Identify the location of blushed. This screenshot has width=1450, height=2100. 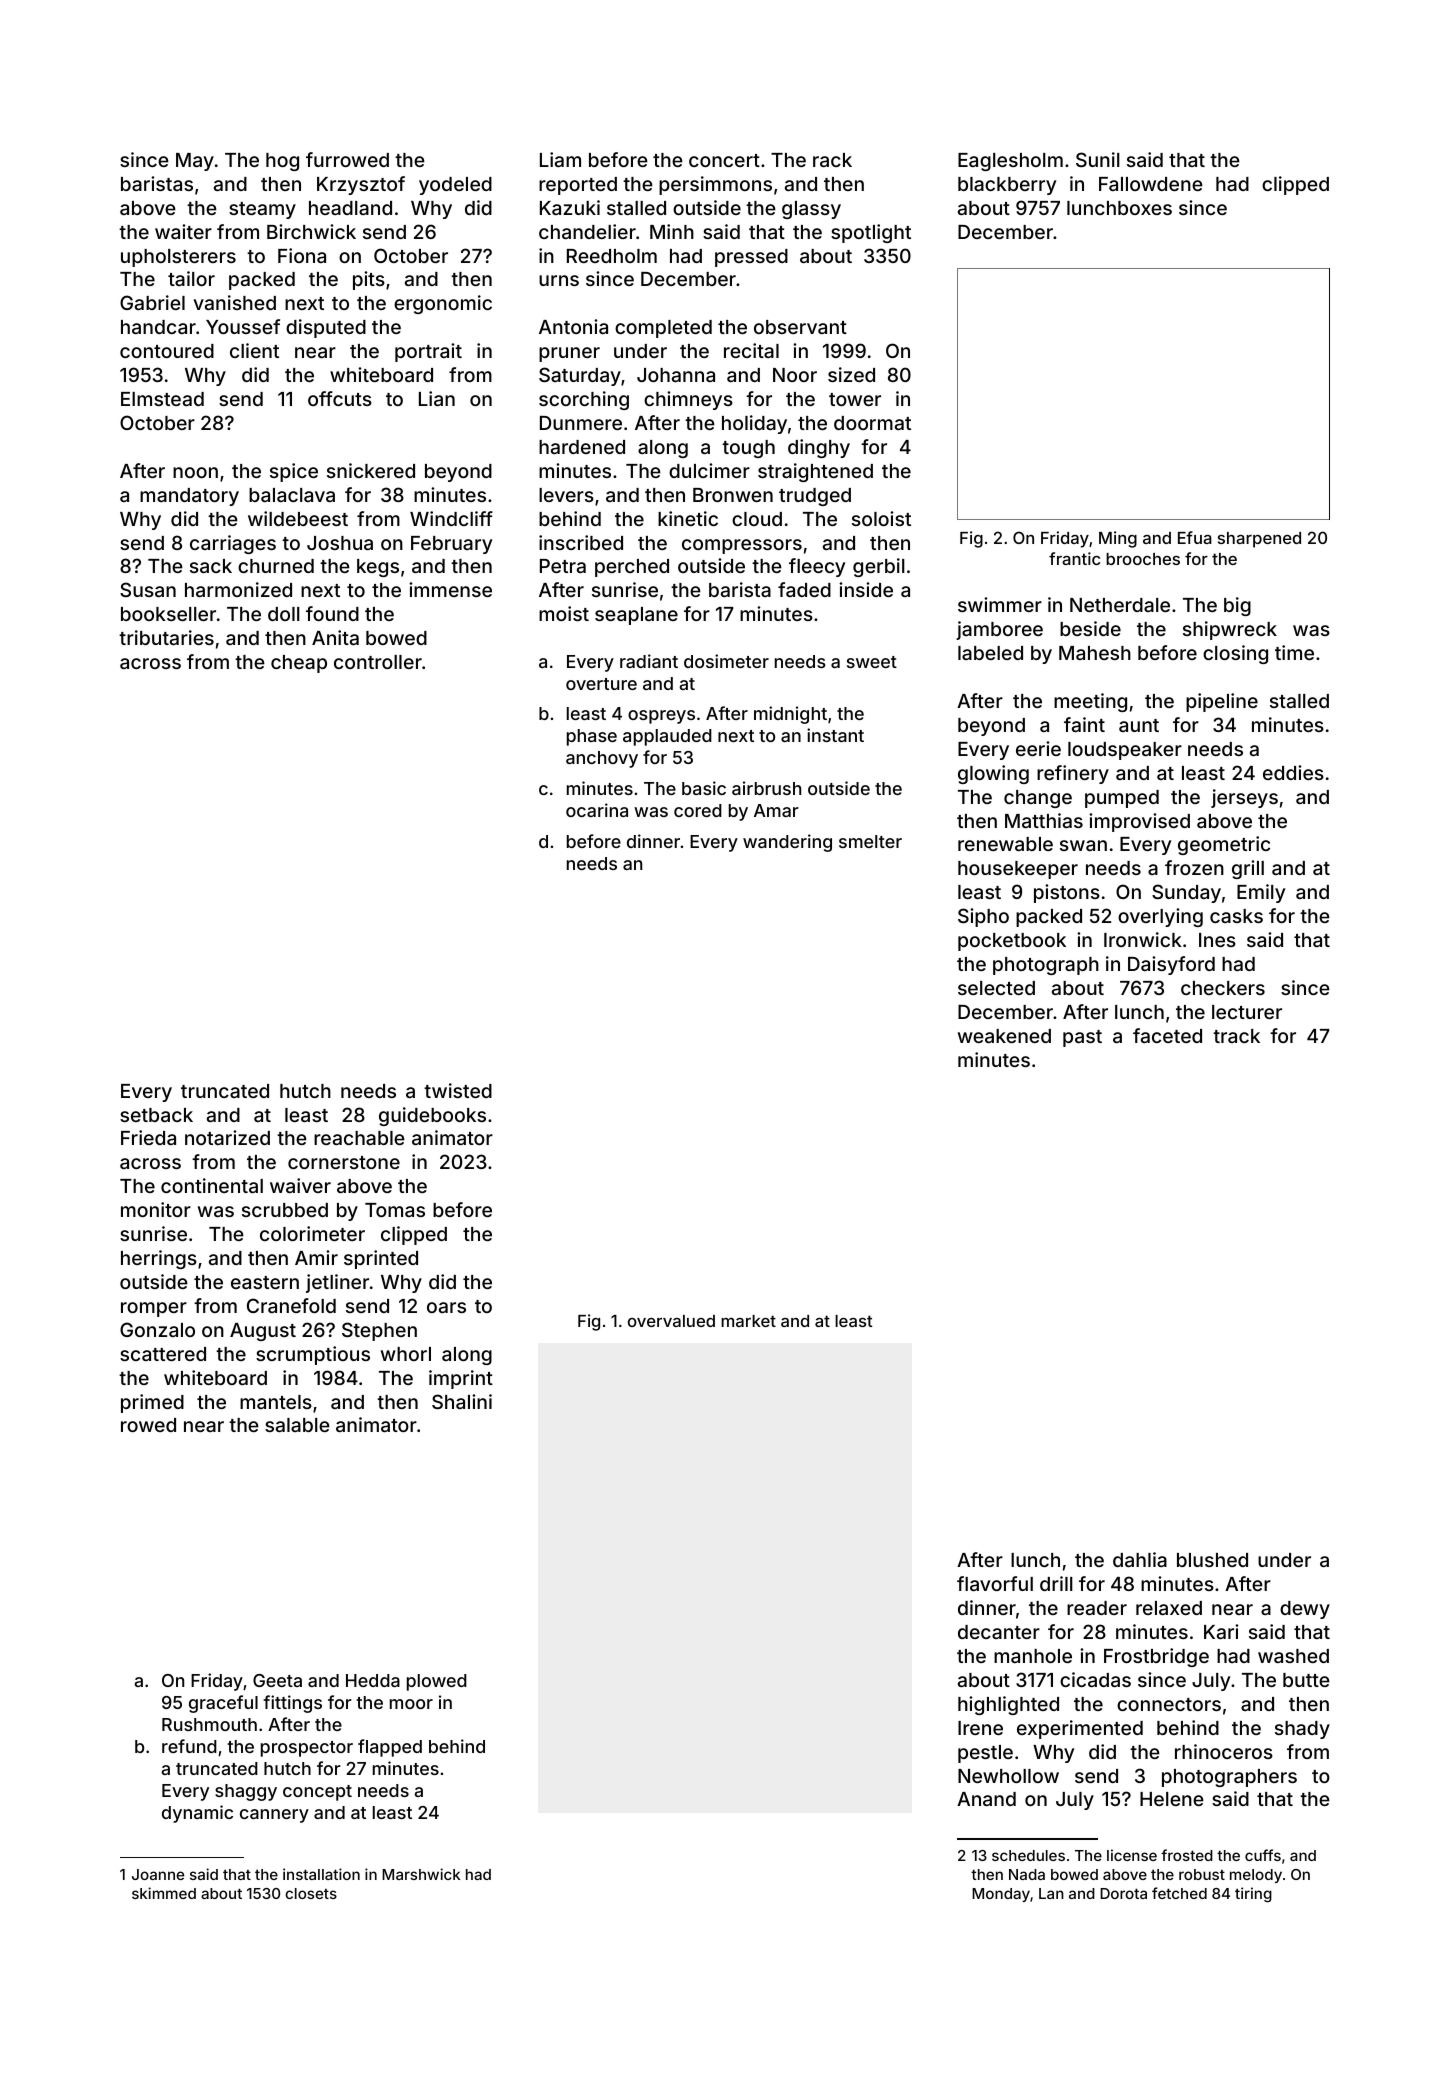
(1212, 1560).
